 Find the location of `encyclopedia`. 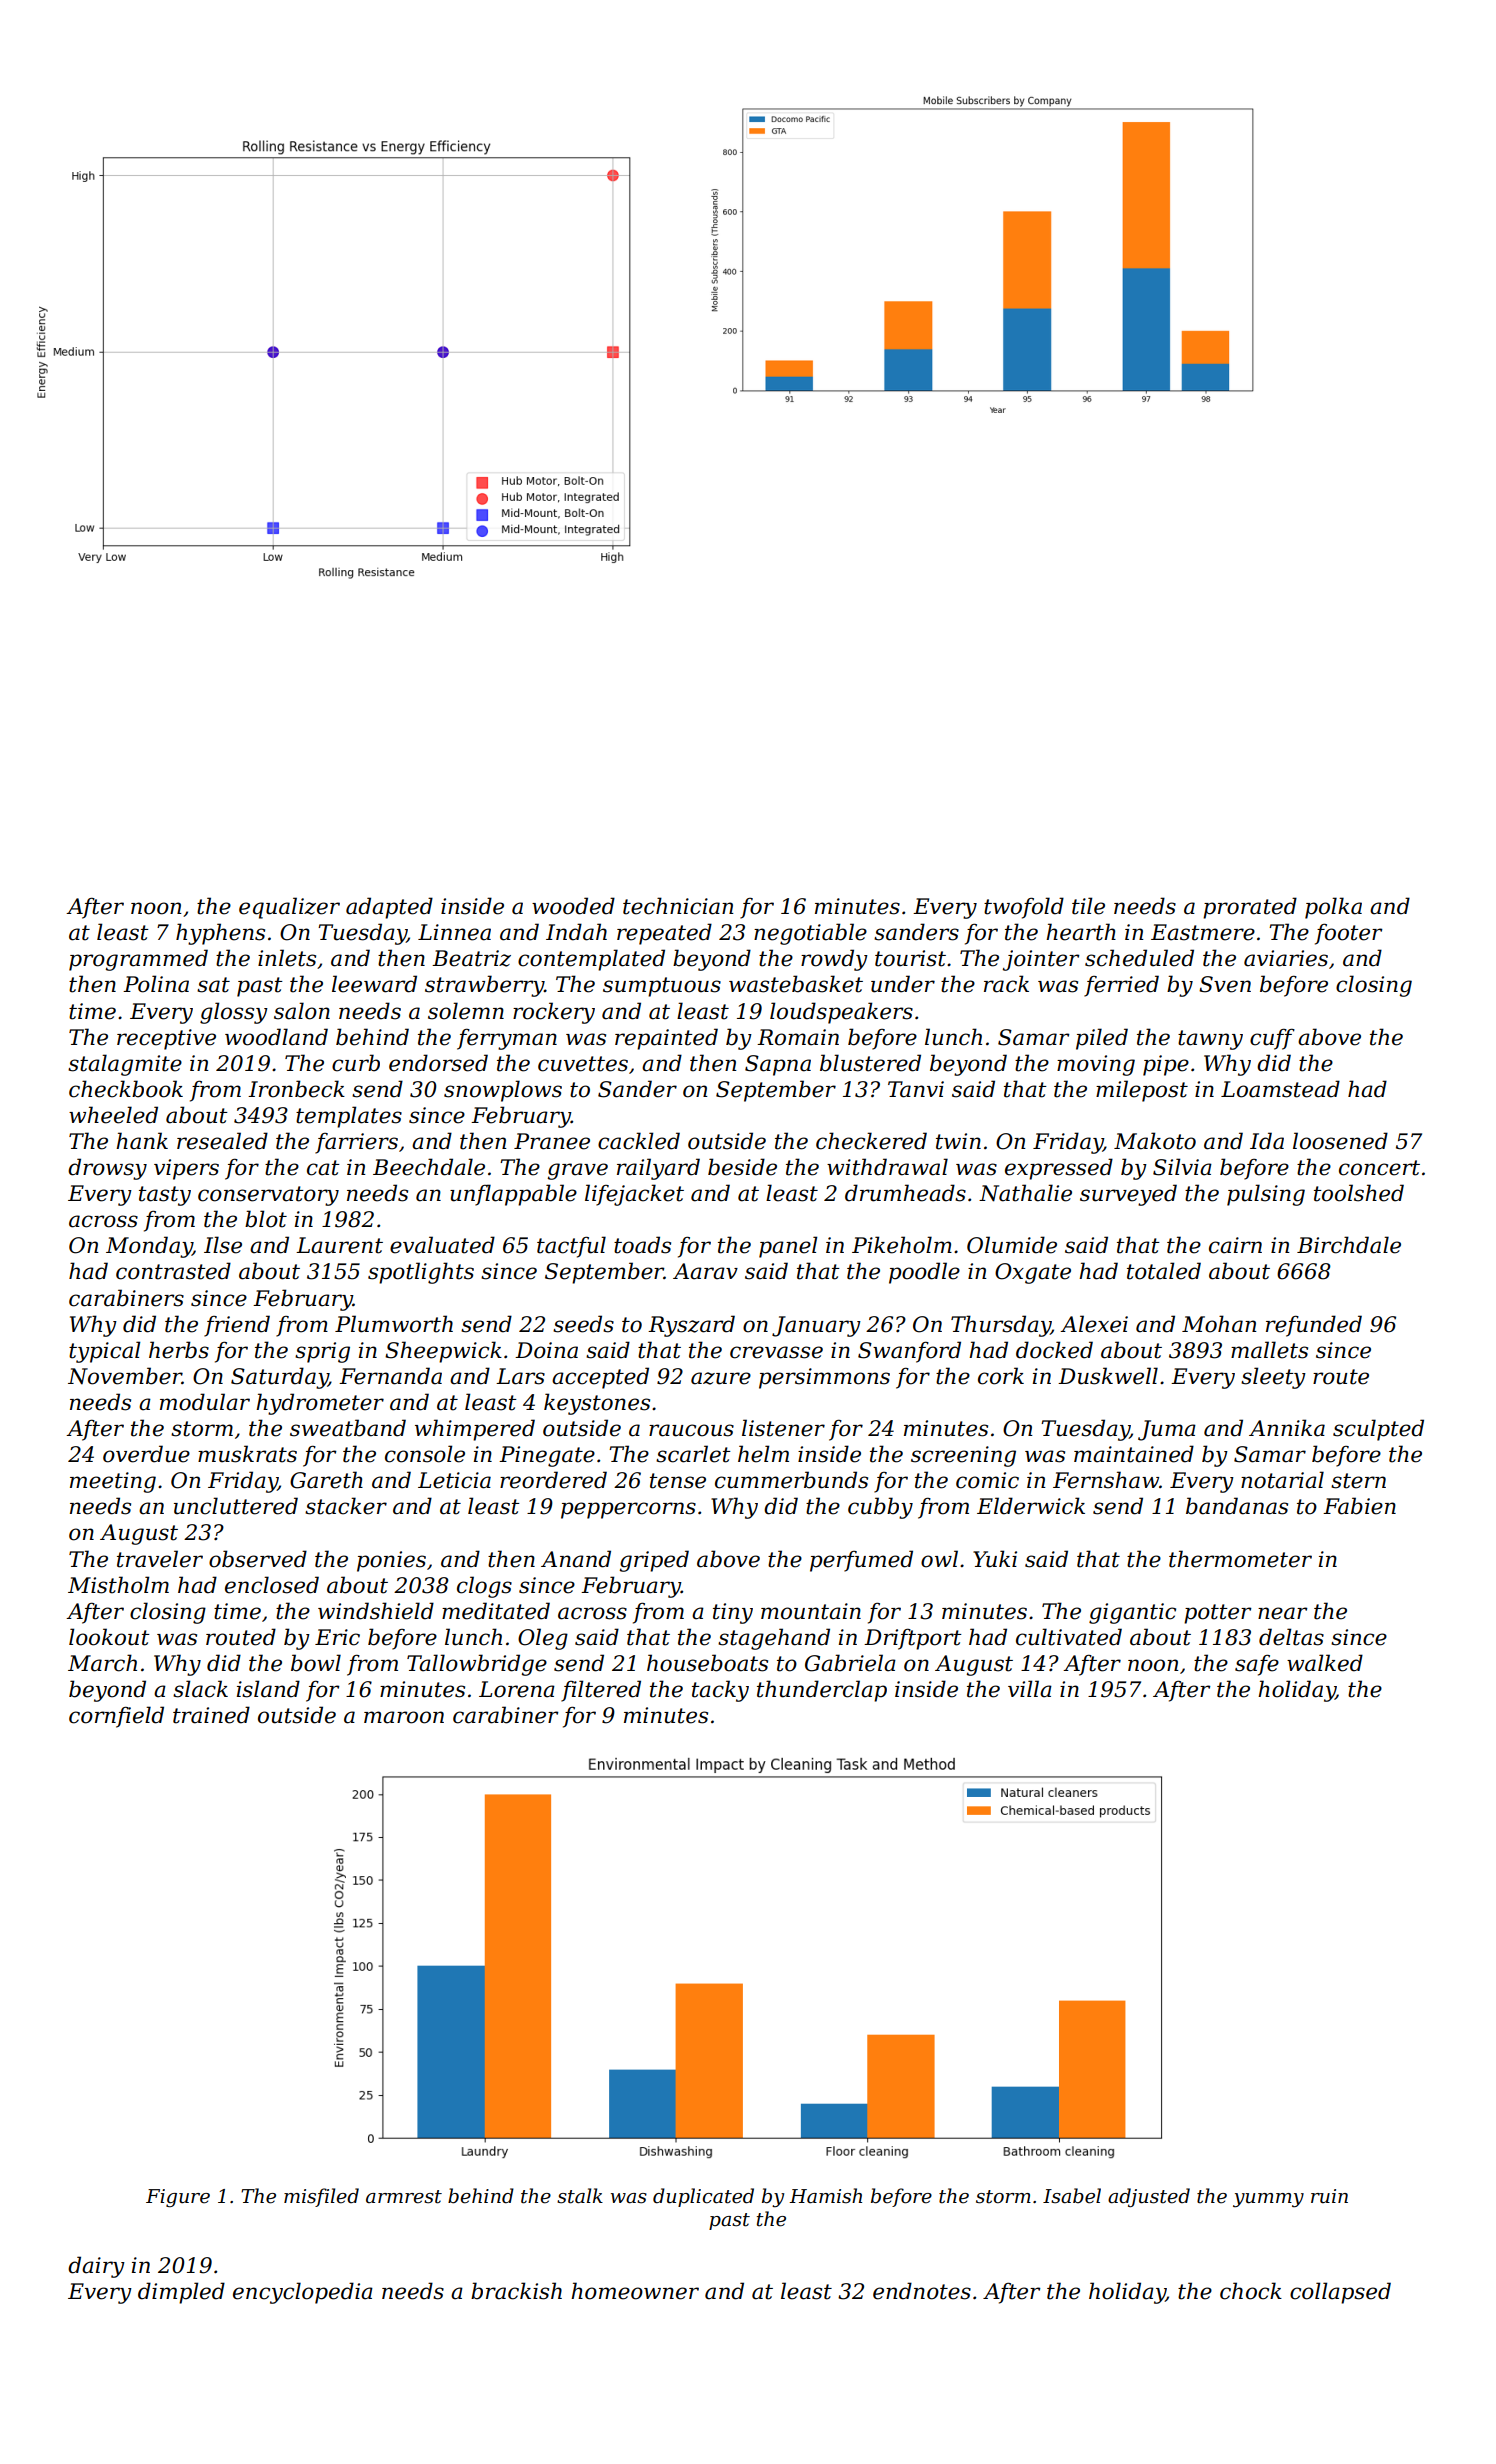

encyclopedia is located at coordinates (303, 2293).
